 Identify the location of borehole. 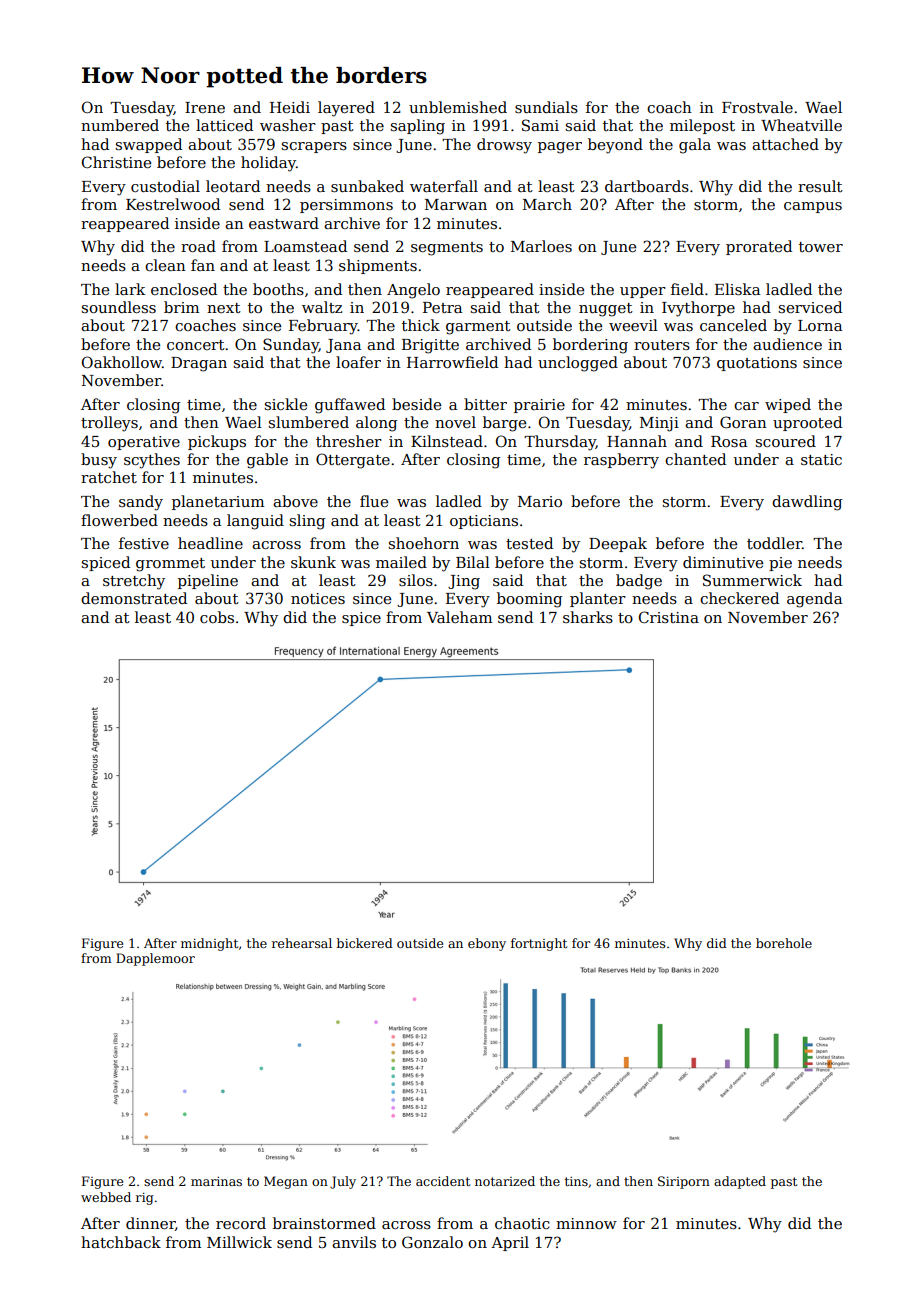
(784, 943).
